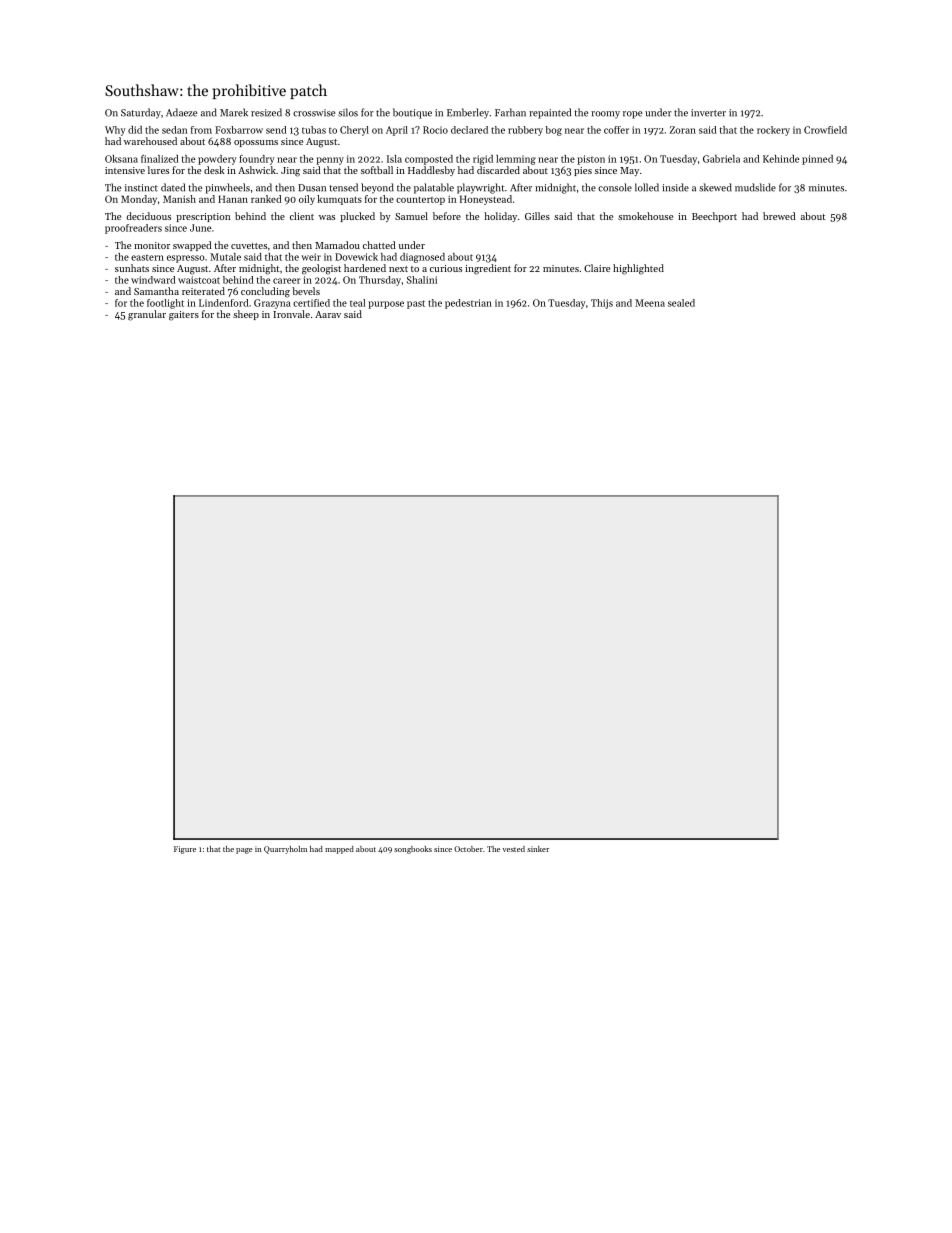 This screenshot has width=952, height=1233. I want to click on sealed, so click(681, 303).
